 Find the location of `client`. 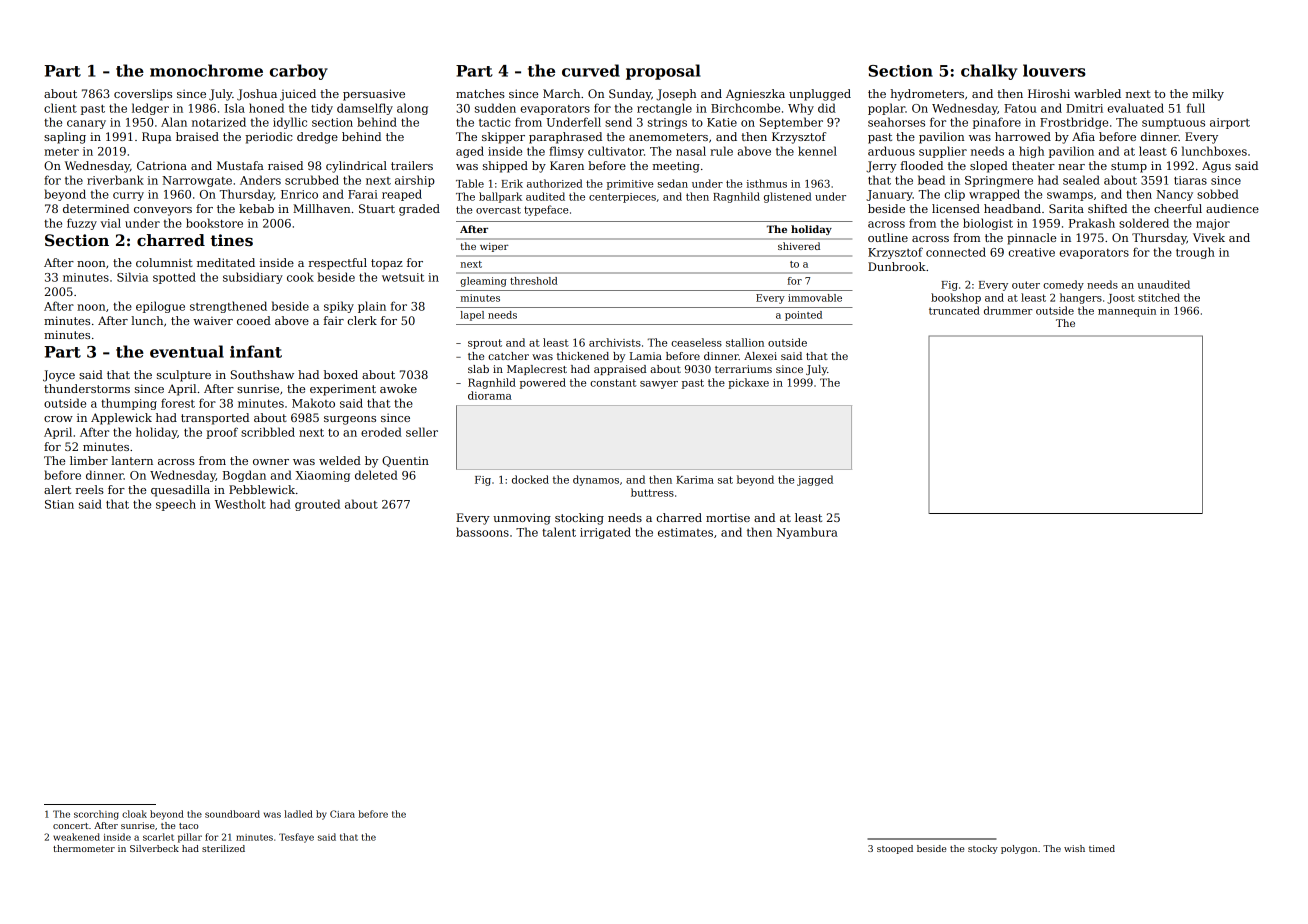

client is located at coordinates (60, 108).
